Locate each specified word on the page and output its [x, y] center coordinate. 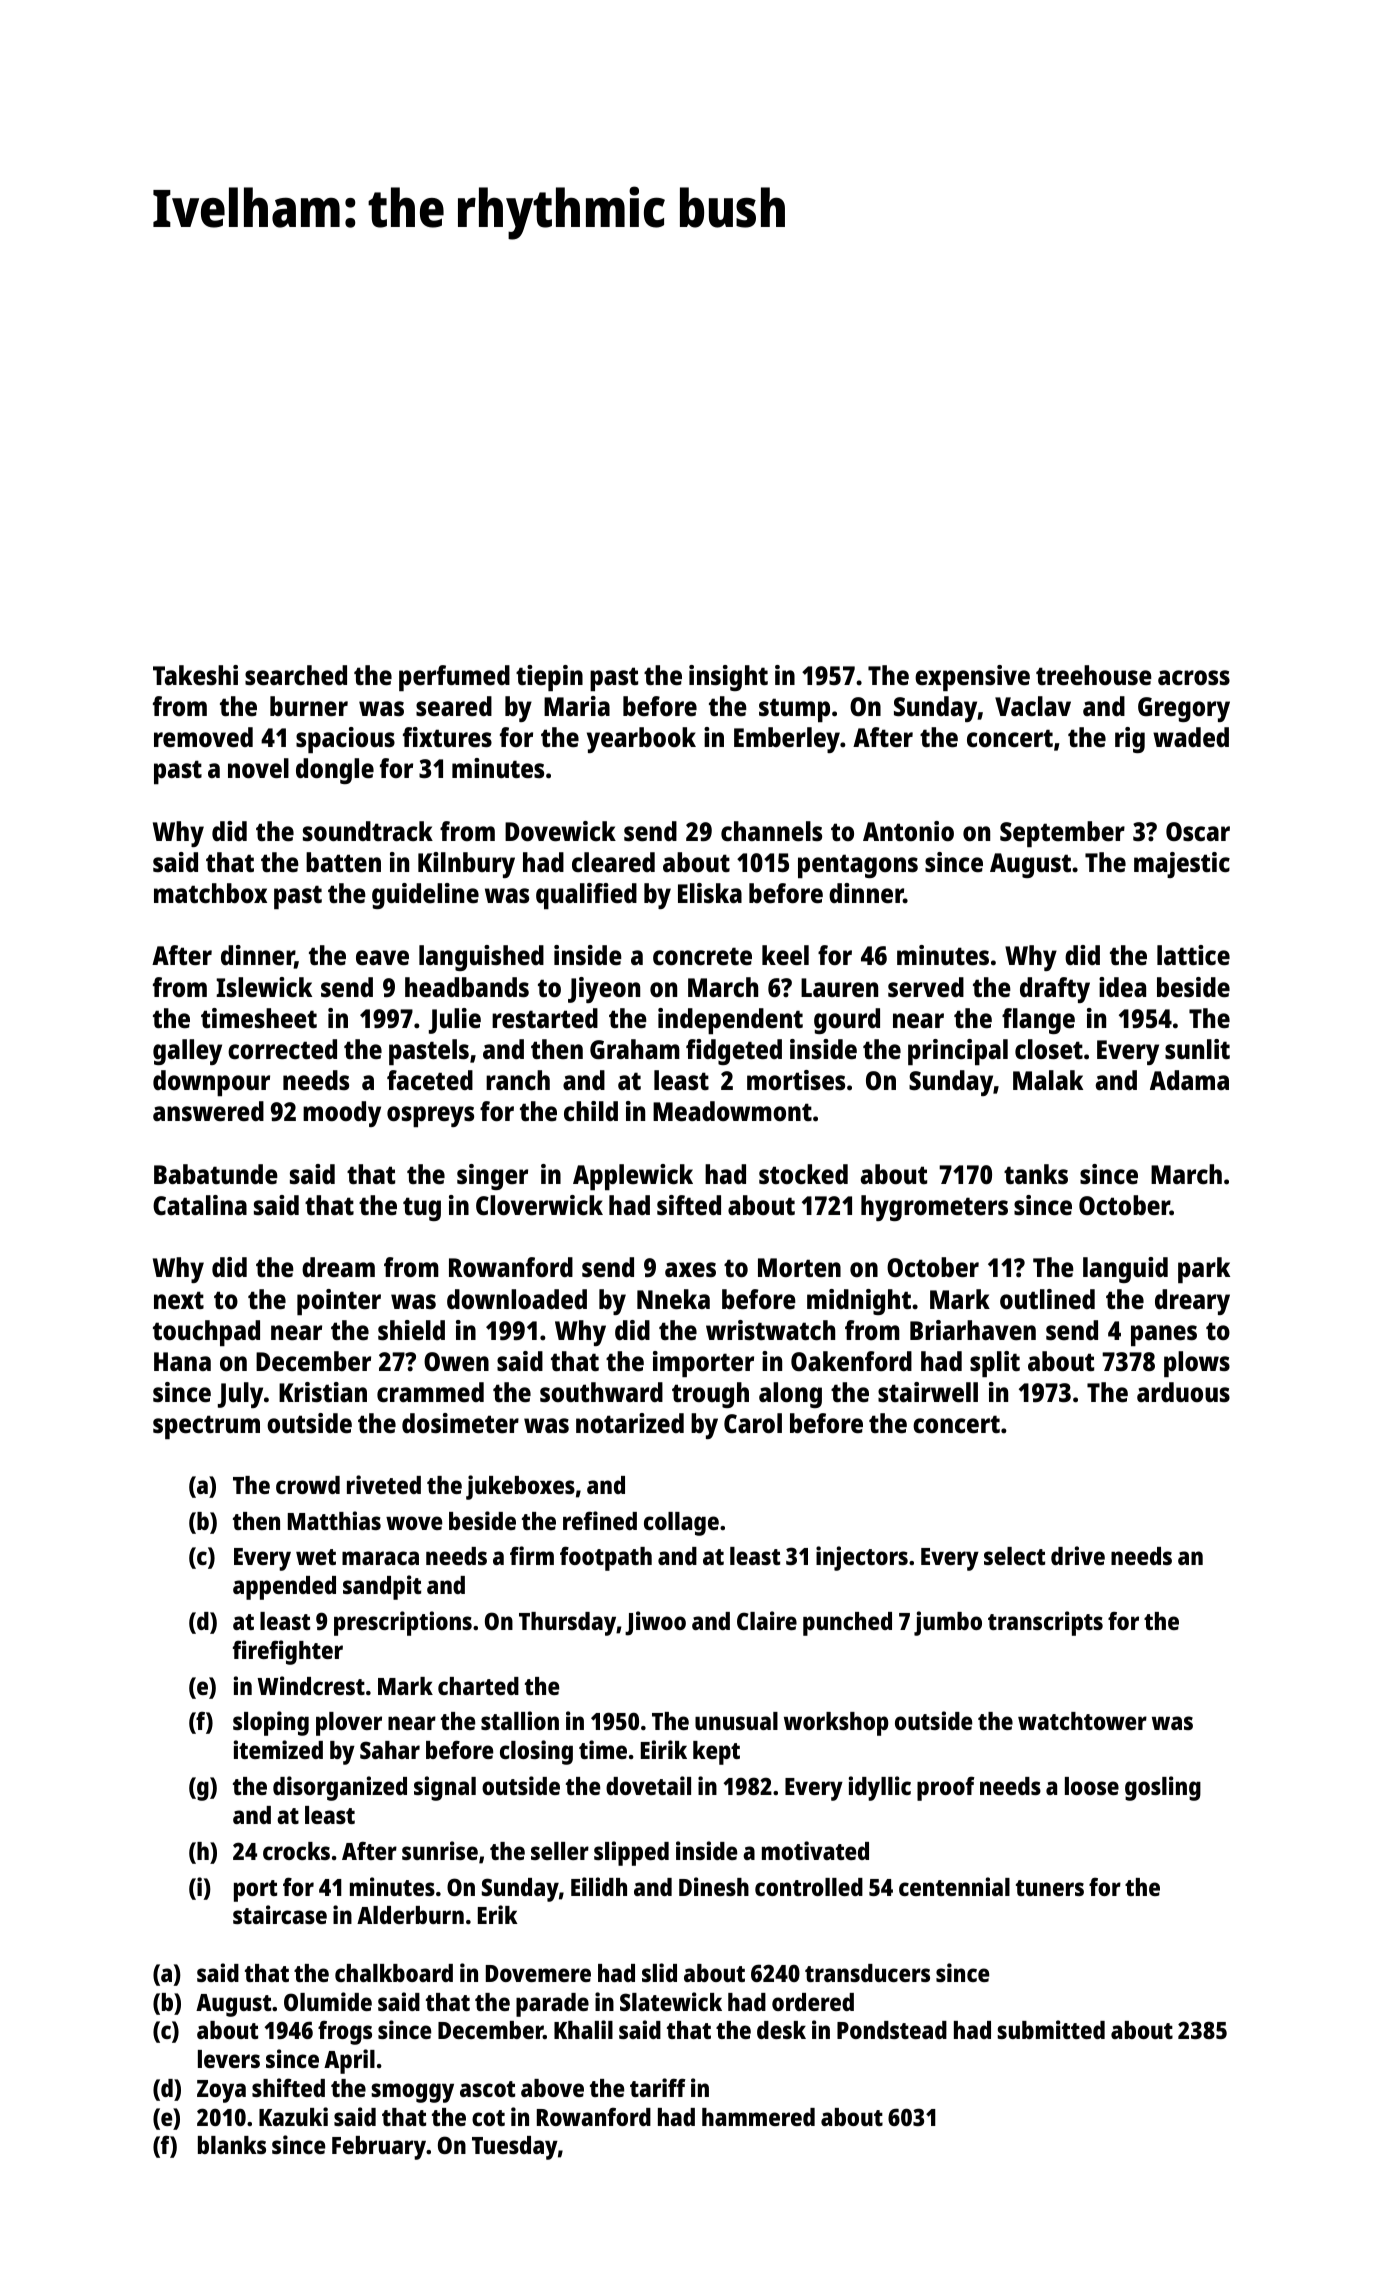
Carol [753, 1423]
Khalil [583, 2029]
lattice [1193, 955]
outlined [1047, 1299]
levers [229, 2059]
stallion [520, 1720]
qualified [586, 896]
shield [411, 1330]
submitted [1051, 2029]
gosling [1163, 1788]
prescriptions [403, 1623]
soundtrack [368, 831]
